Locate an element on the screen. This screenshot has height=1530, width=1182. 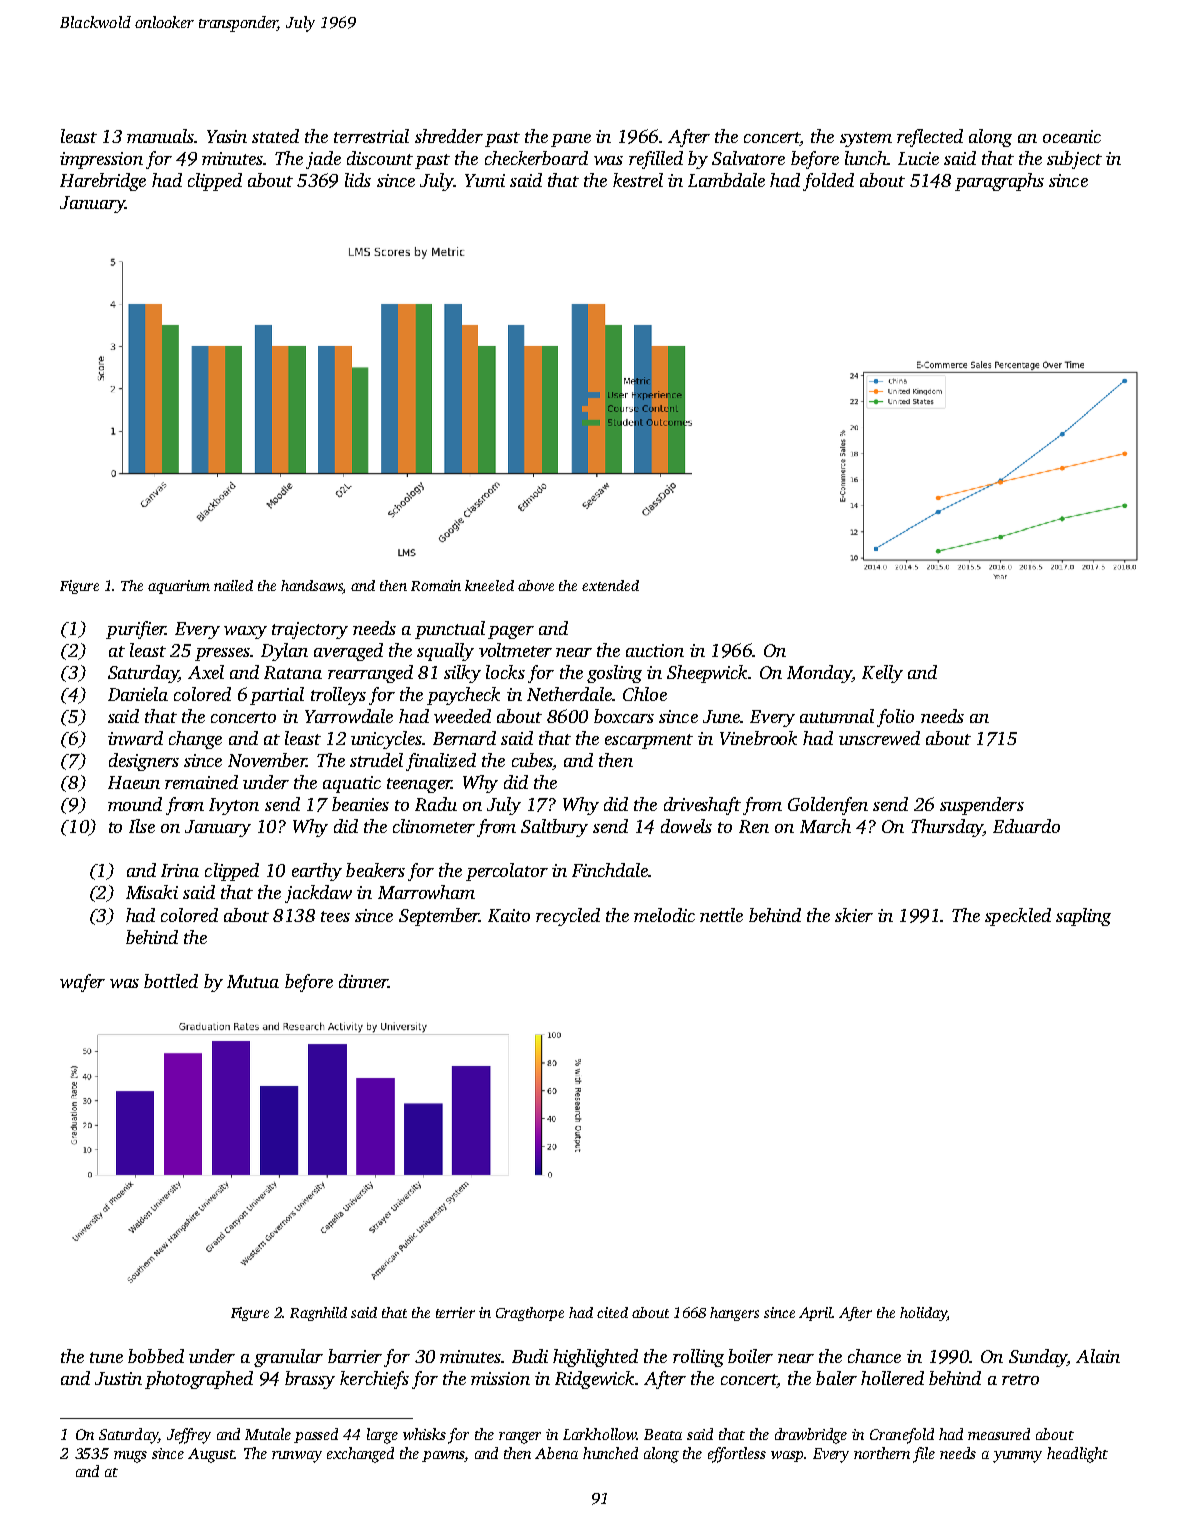
Salvatore is located at coordinates (748, 158).
